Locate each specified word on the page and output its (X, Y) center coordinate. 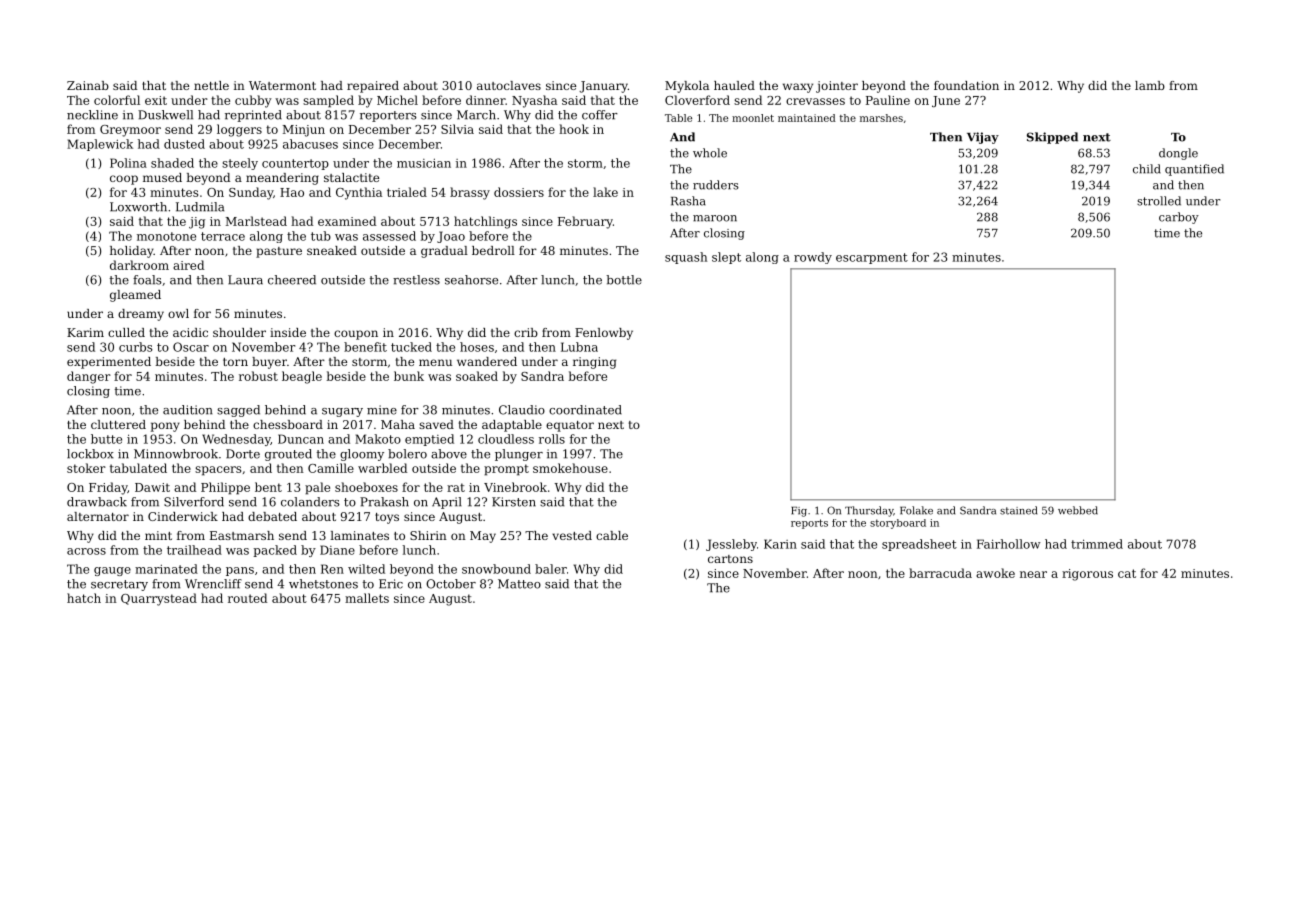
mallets (367, 598)
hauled (734, 85)
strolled (1159, 201)
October (451, 584)
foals (147, 280)
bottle (624, 280)
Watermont (282, 85)
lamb (1150, 85)
